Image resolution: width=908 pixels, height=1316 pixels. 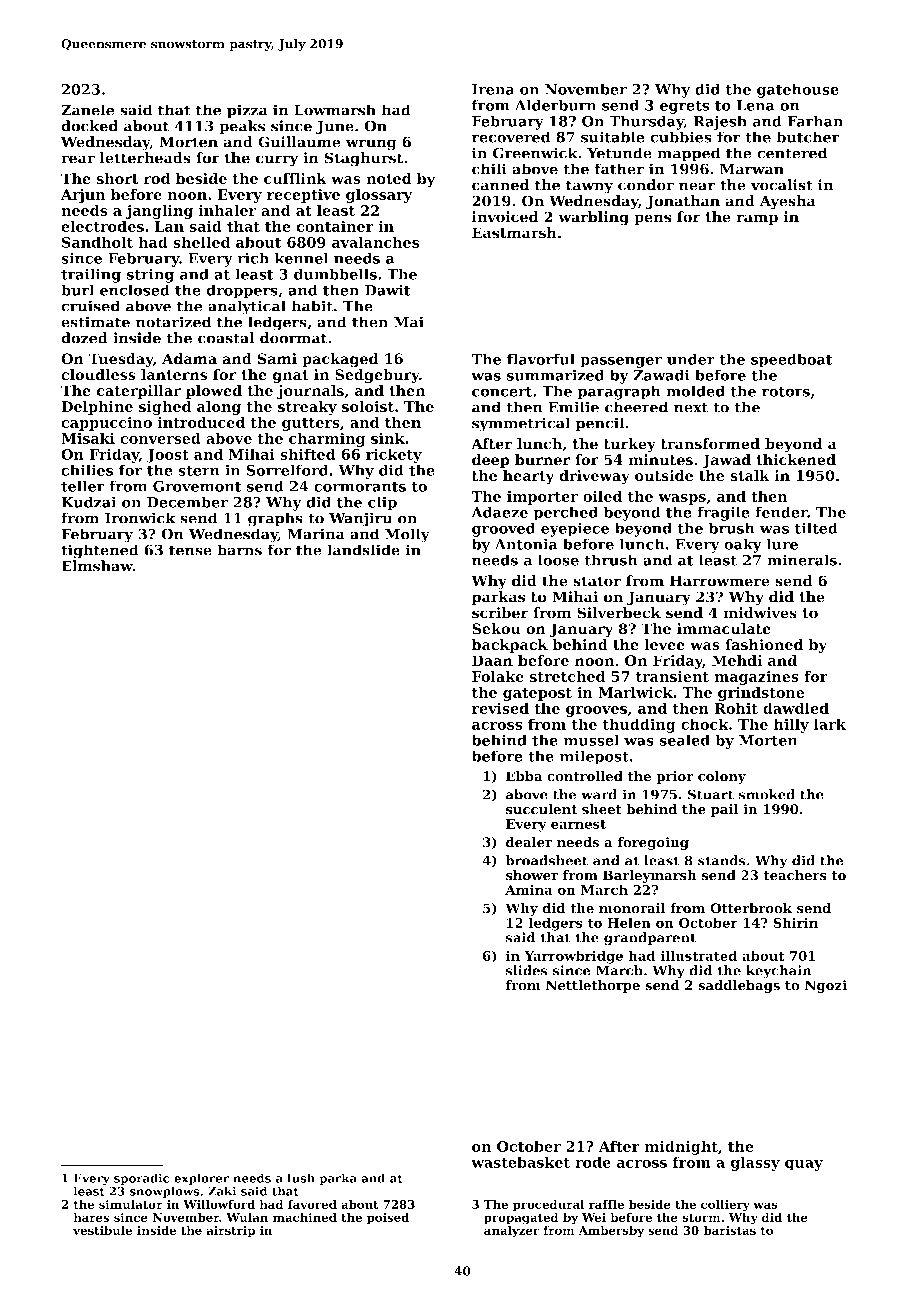 What do you see at coordinates (88, 110) in the image?
I see `Zanele` at bounding box center [88, 110].
